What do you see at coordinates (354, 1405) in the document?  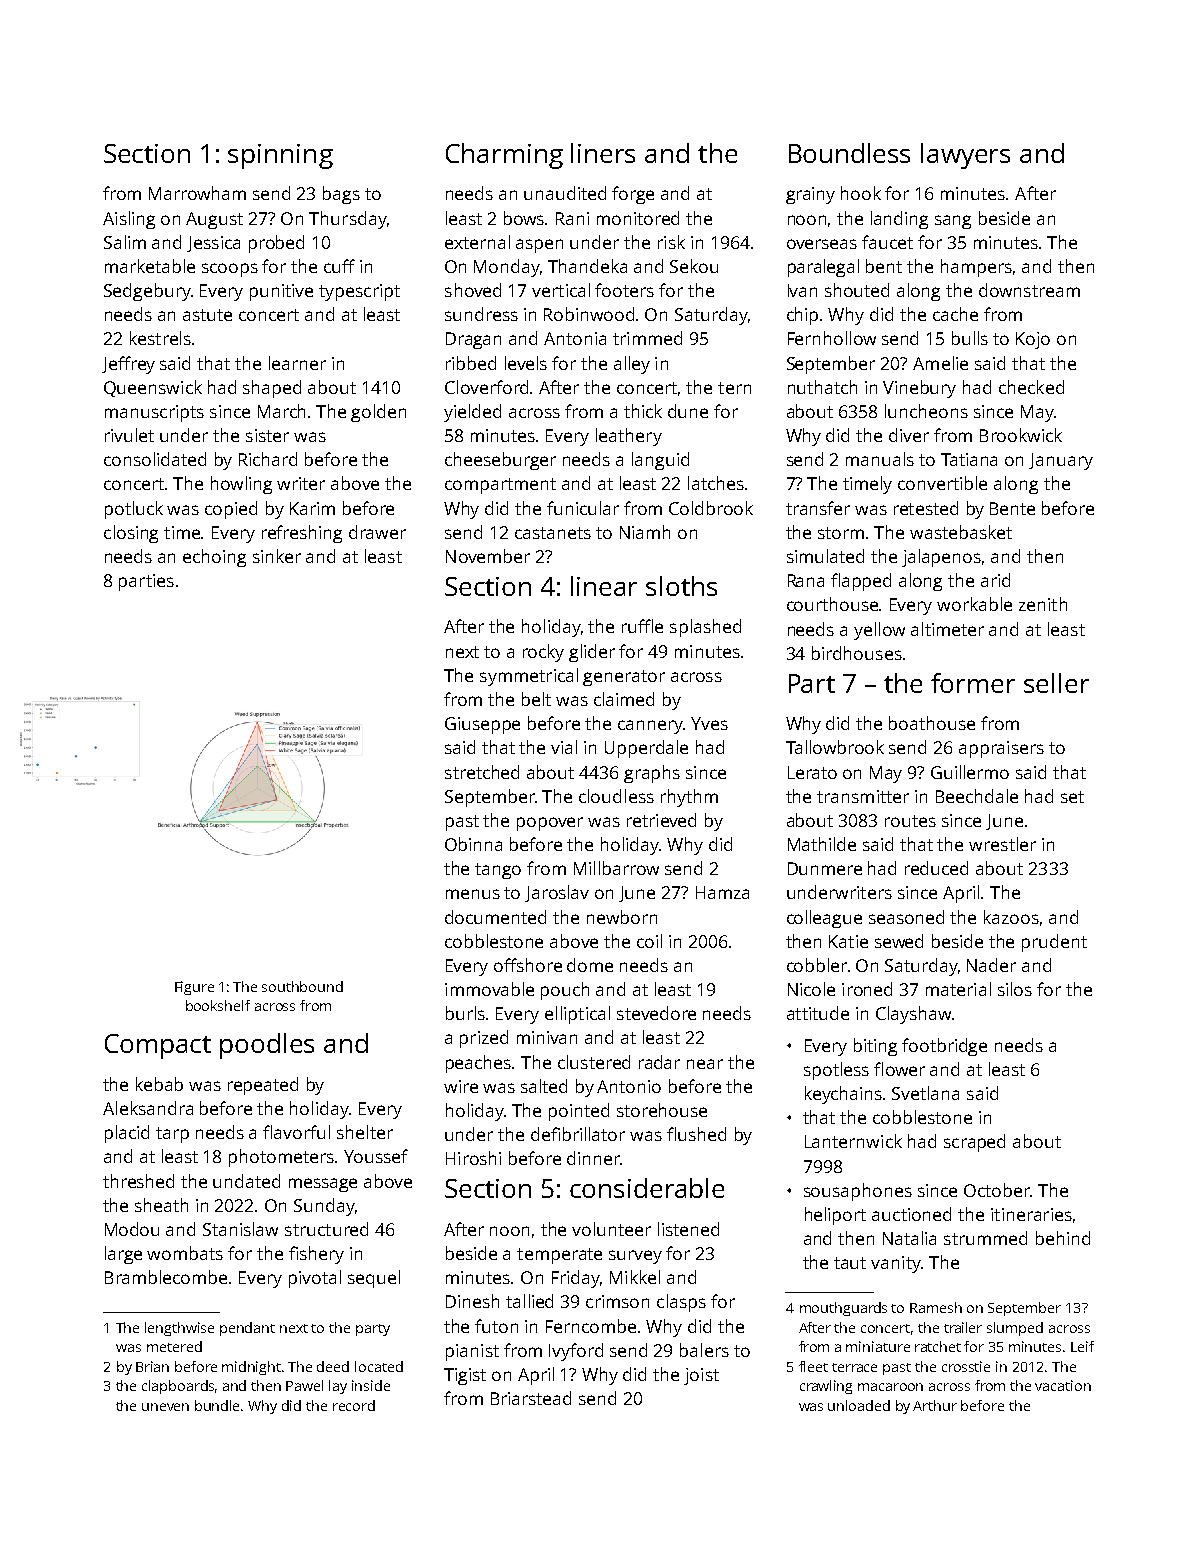 I see `record` at bounding box center [354, 1405].
